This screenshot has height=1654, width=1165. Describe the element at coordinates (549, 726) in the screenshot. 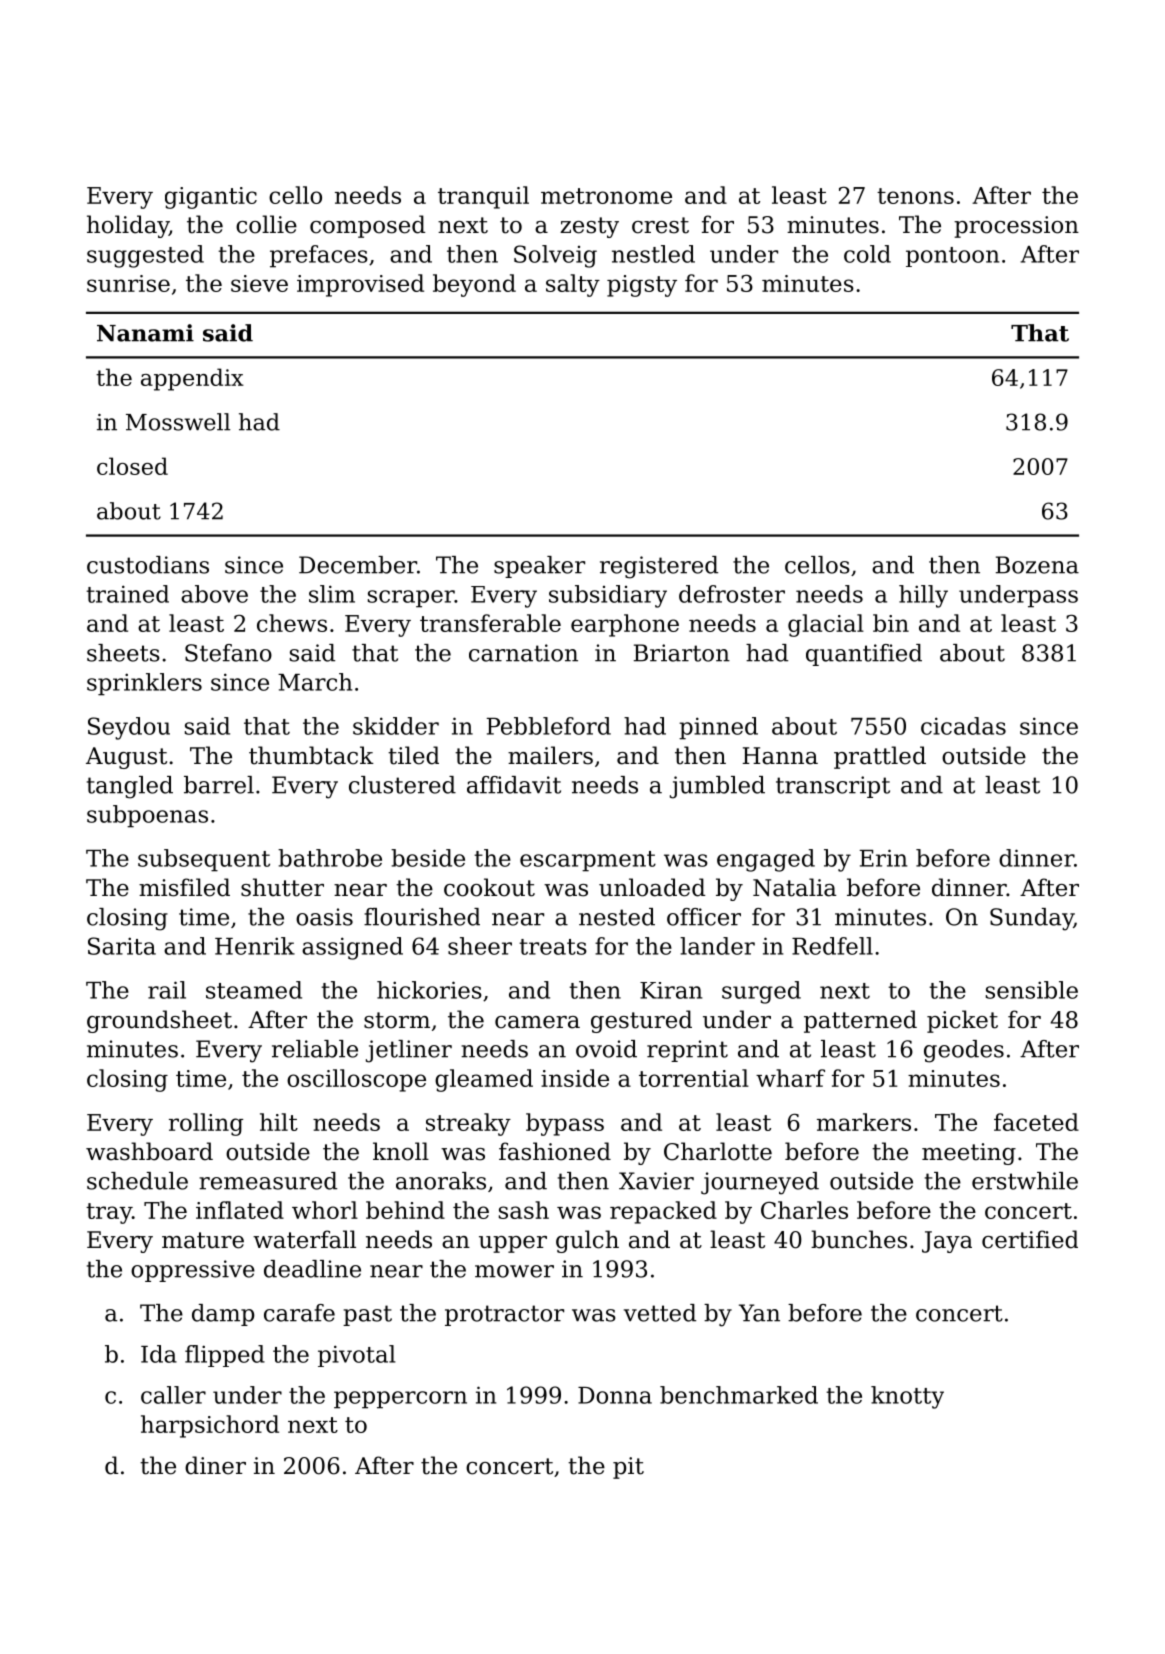

I see `Pebbleford` at that location.
